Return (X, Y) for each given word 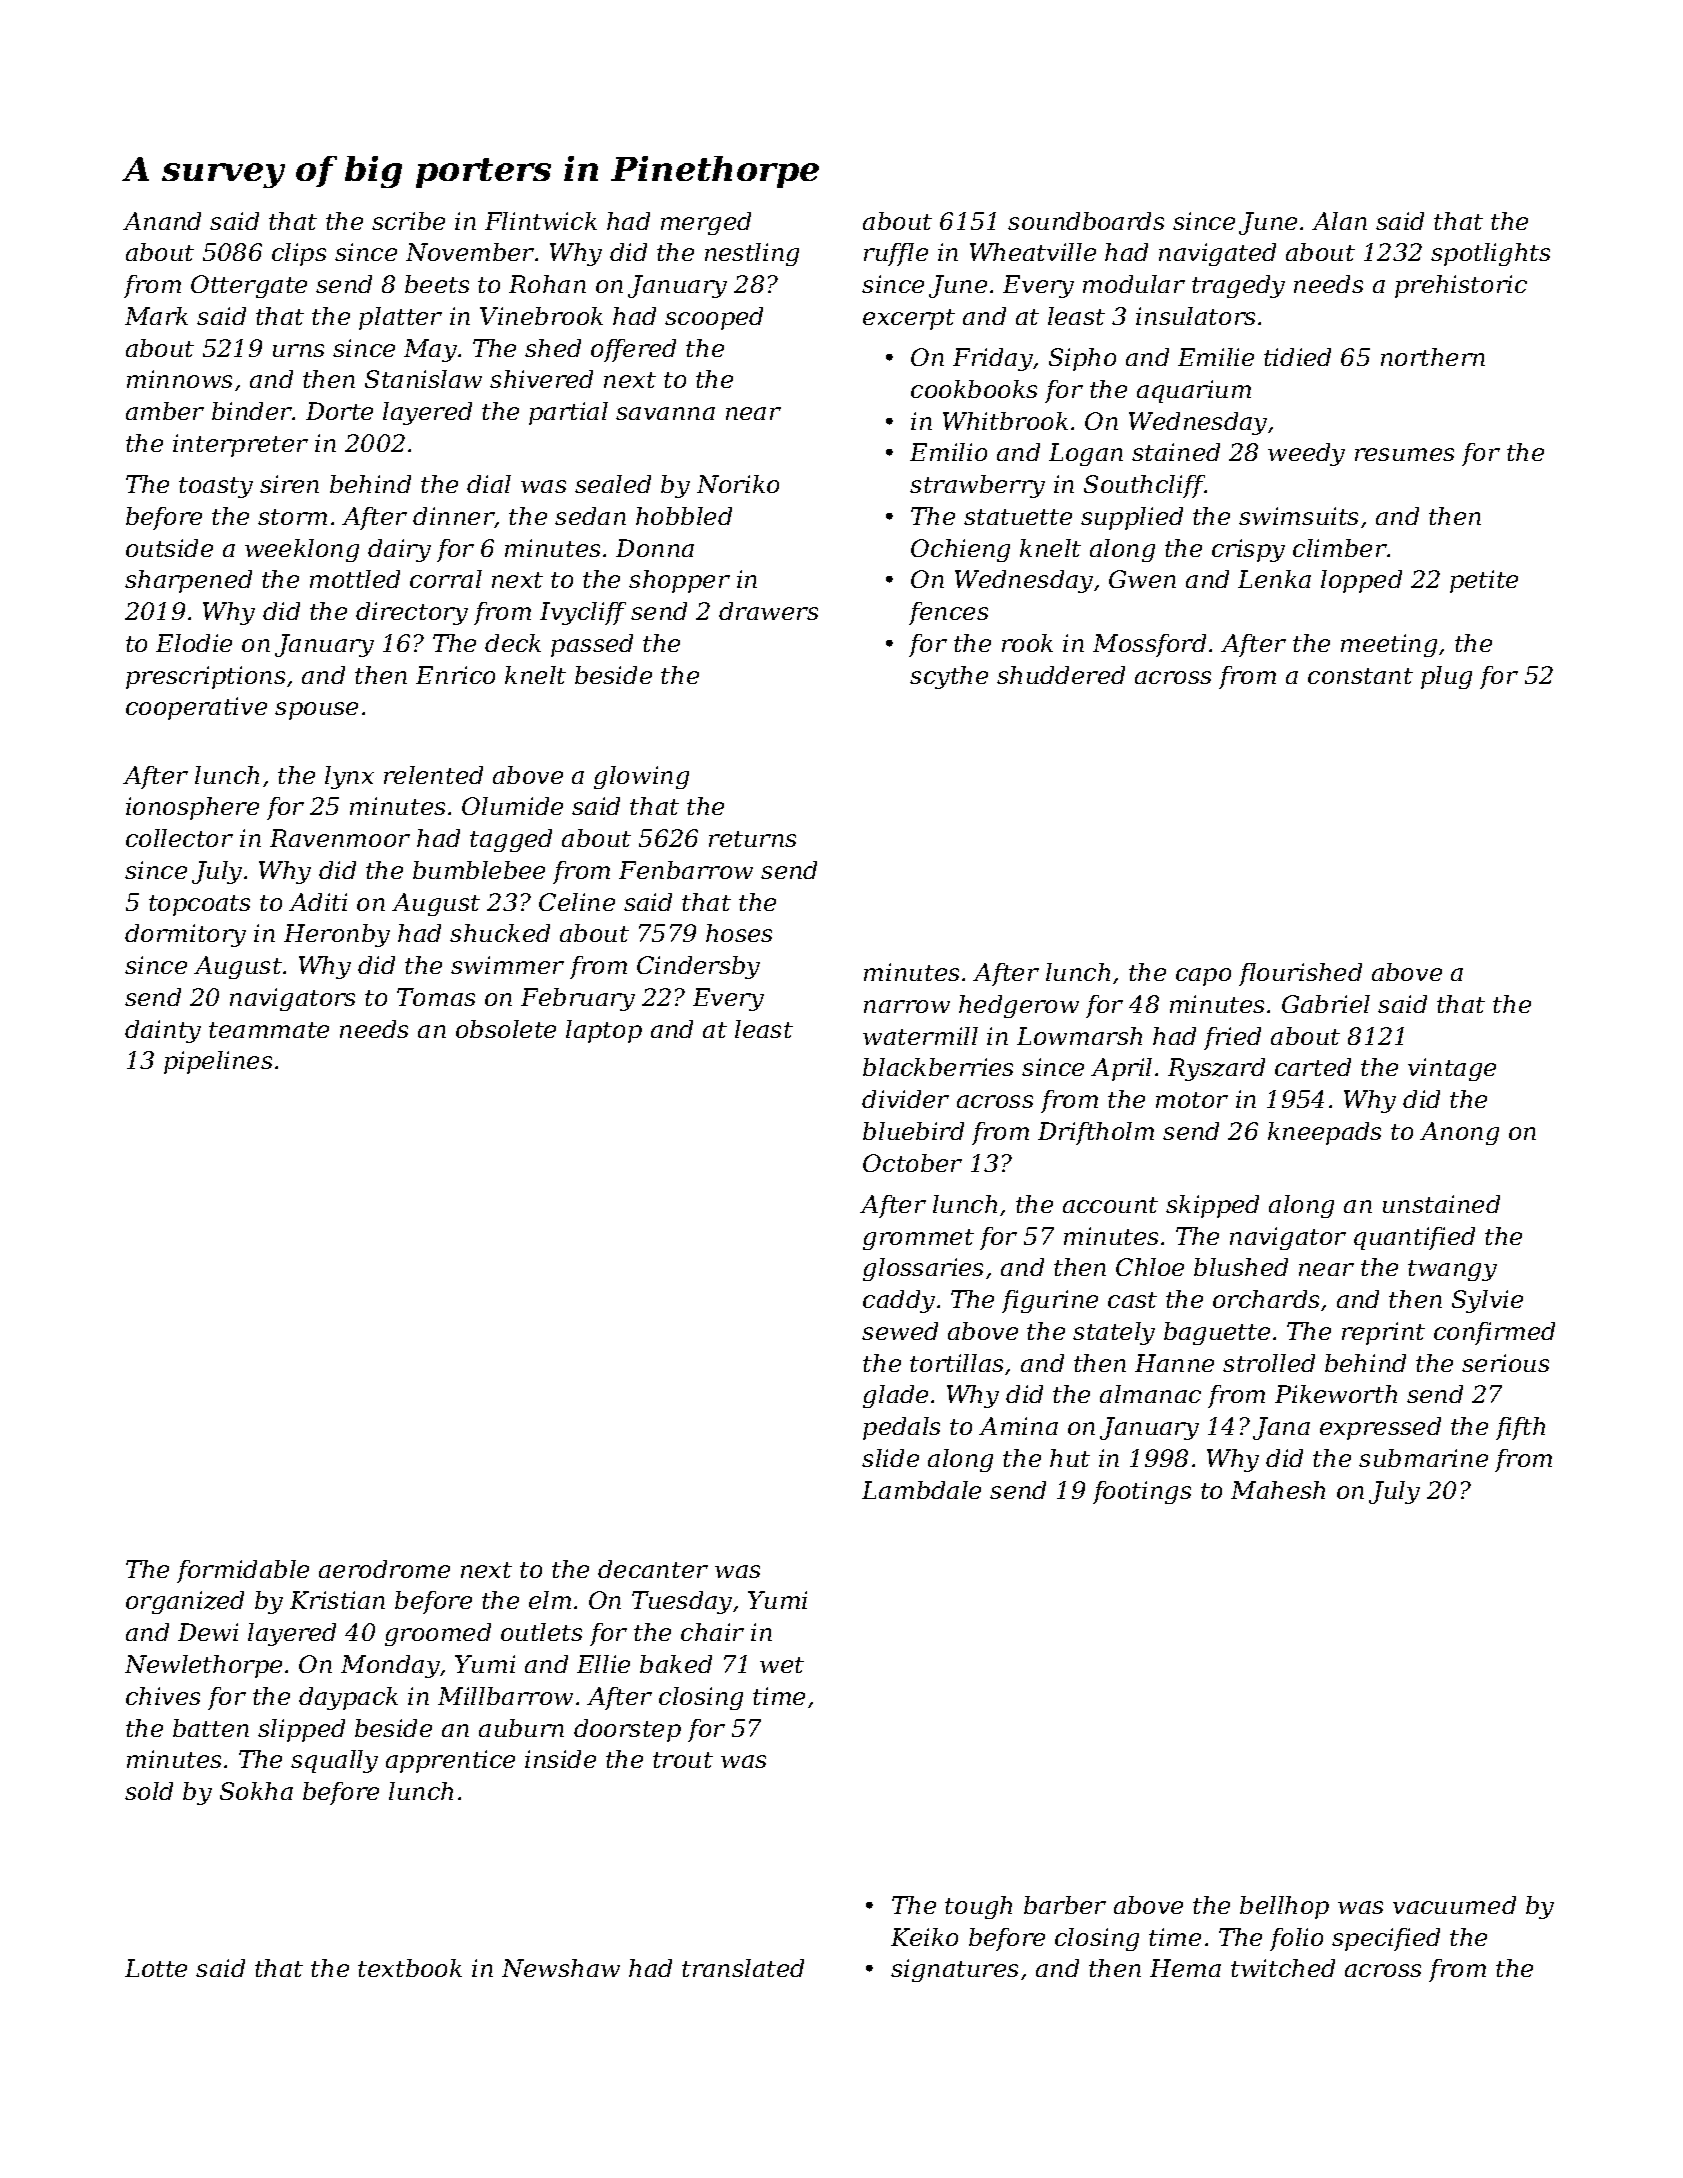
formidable (243, 1571)
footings (1142, 1492)
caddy (899, 1301)
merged (706, 223)
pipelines (218, 1062)
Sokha (256, 1791)
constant (1360, 676)
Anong (1459, 1133)
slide (890, 1458)
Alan (1339, 221)
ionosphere (192, 808)
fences (948, 613)
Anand (162, 221)
